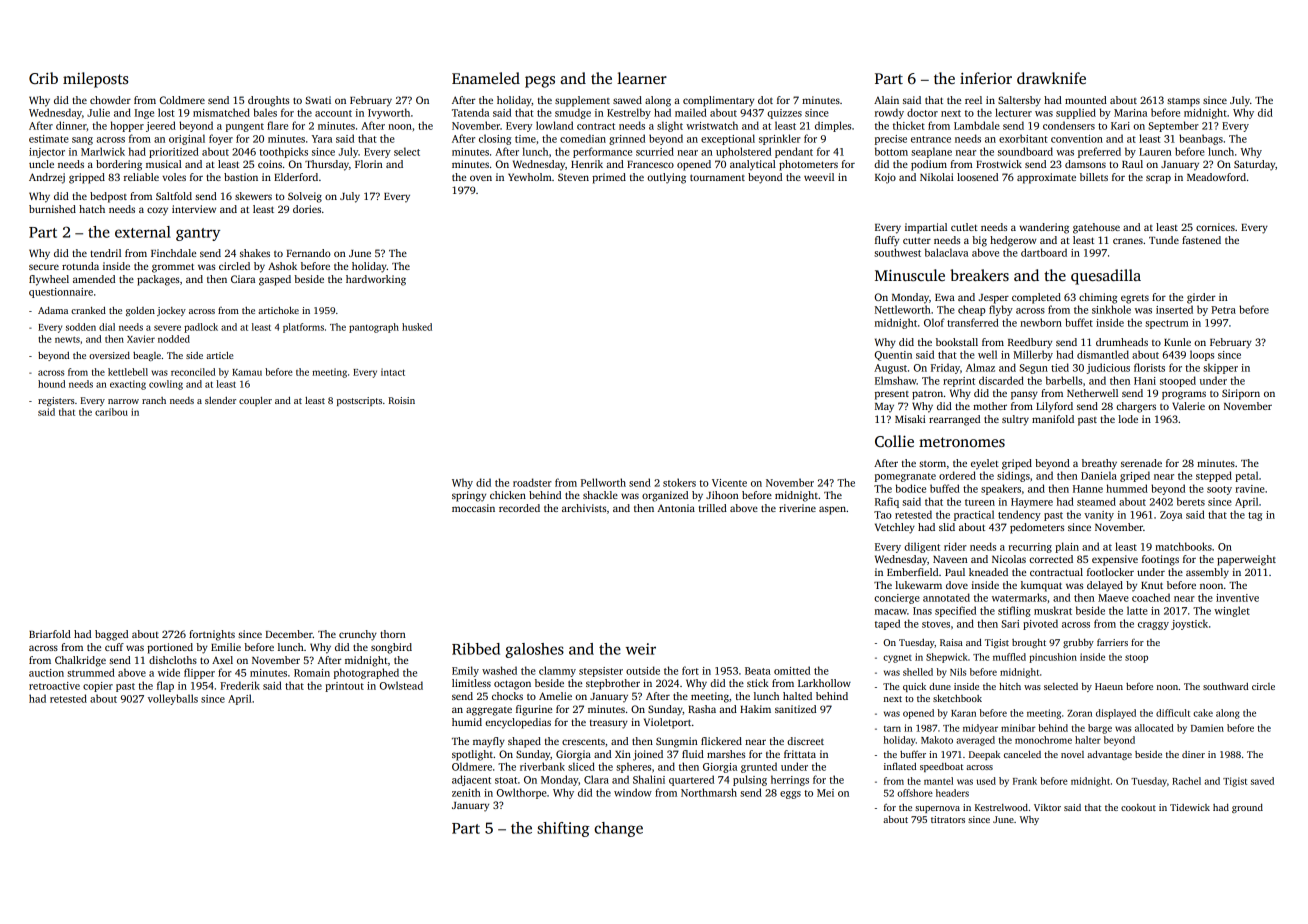 The image size is (1308, 924). What do you see at coordinates (667, 723) in the page?
I see `Violetport` at bounding box center [667, 723].
